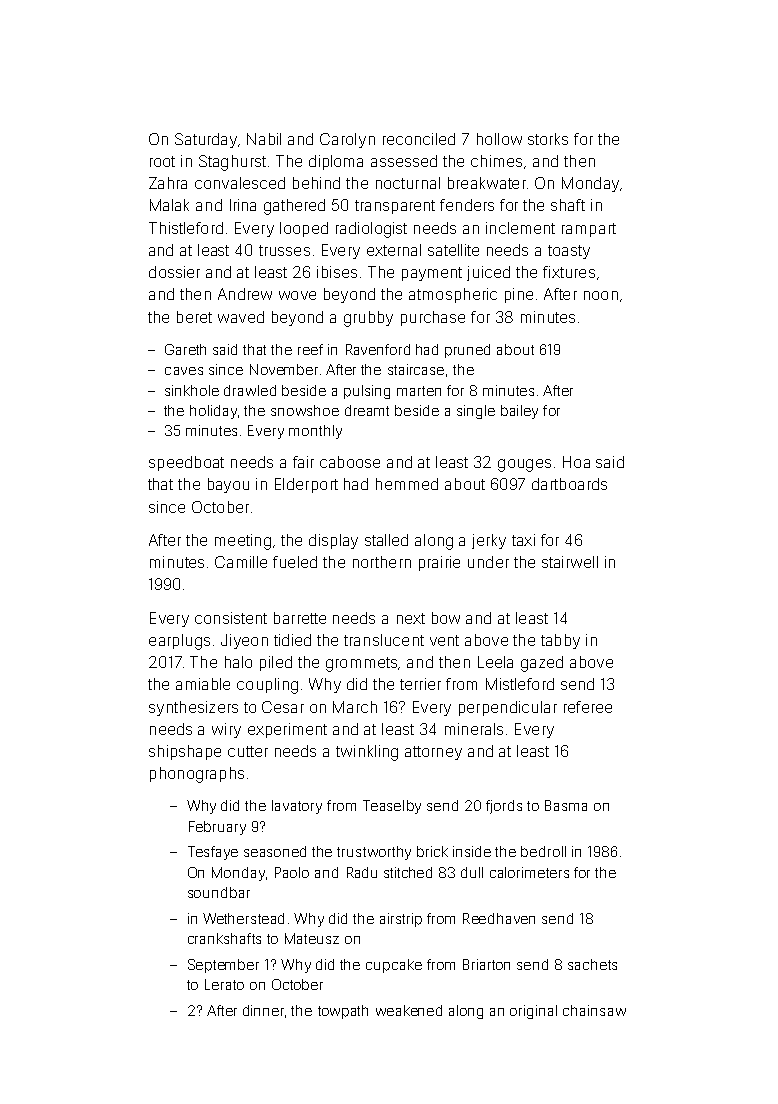 This page has width=778, height=1104. What do you see at coordinates (433, 318) in the page?
I see `purchase` at bounding box center [433, 318].
